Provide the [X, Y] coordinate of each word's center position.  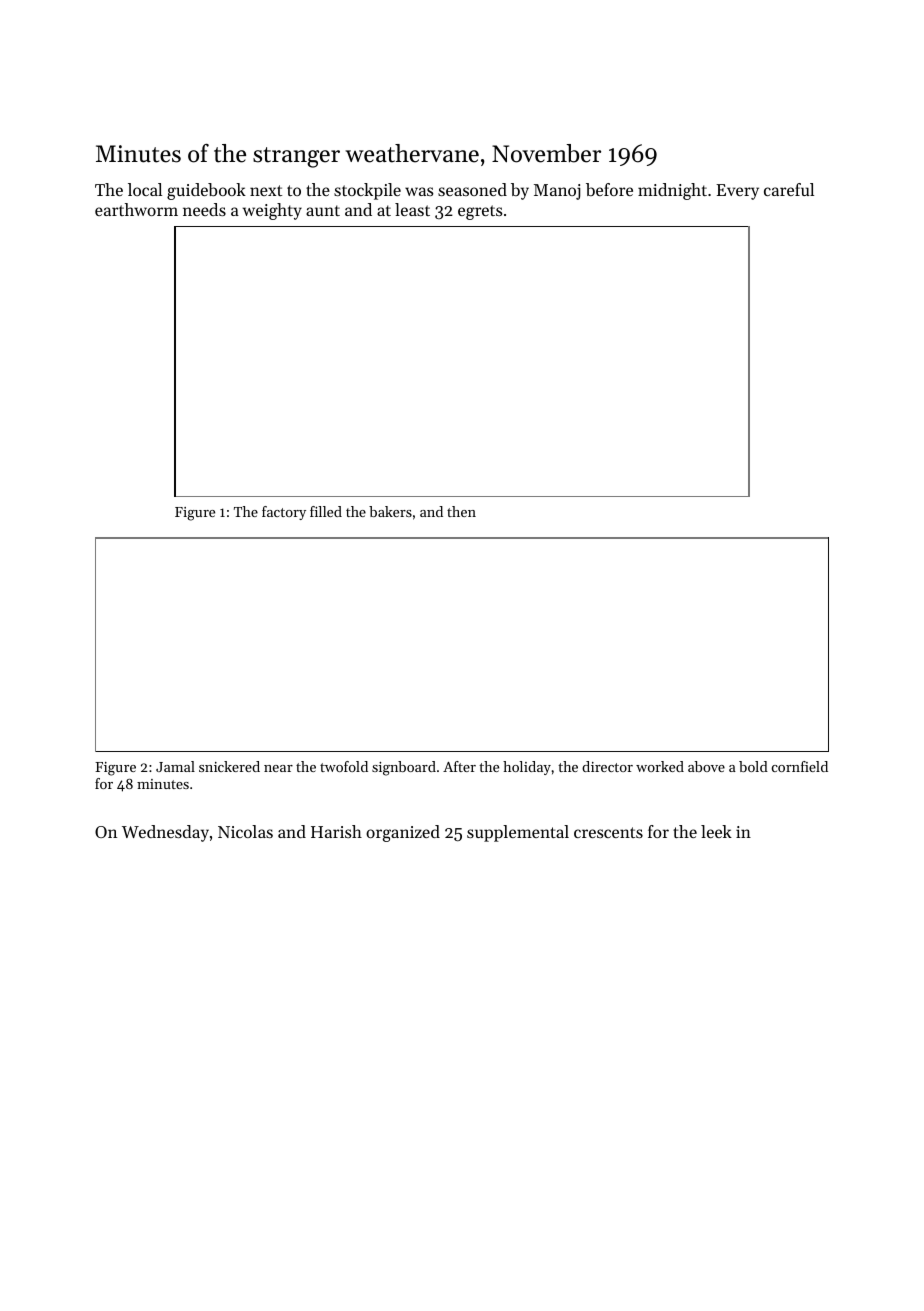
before [609, 189]
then [461, 511]
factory [284, 513]
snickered [229, 766]
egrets [480, 212]
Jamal [175, 766]
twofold [344, 766]
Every [737, 192]
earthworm [136, 209]
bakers [390, 511]
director [607, 766]
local [145, 189]
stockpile [367, 191]
